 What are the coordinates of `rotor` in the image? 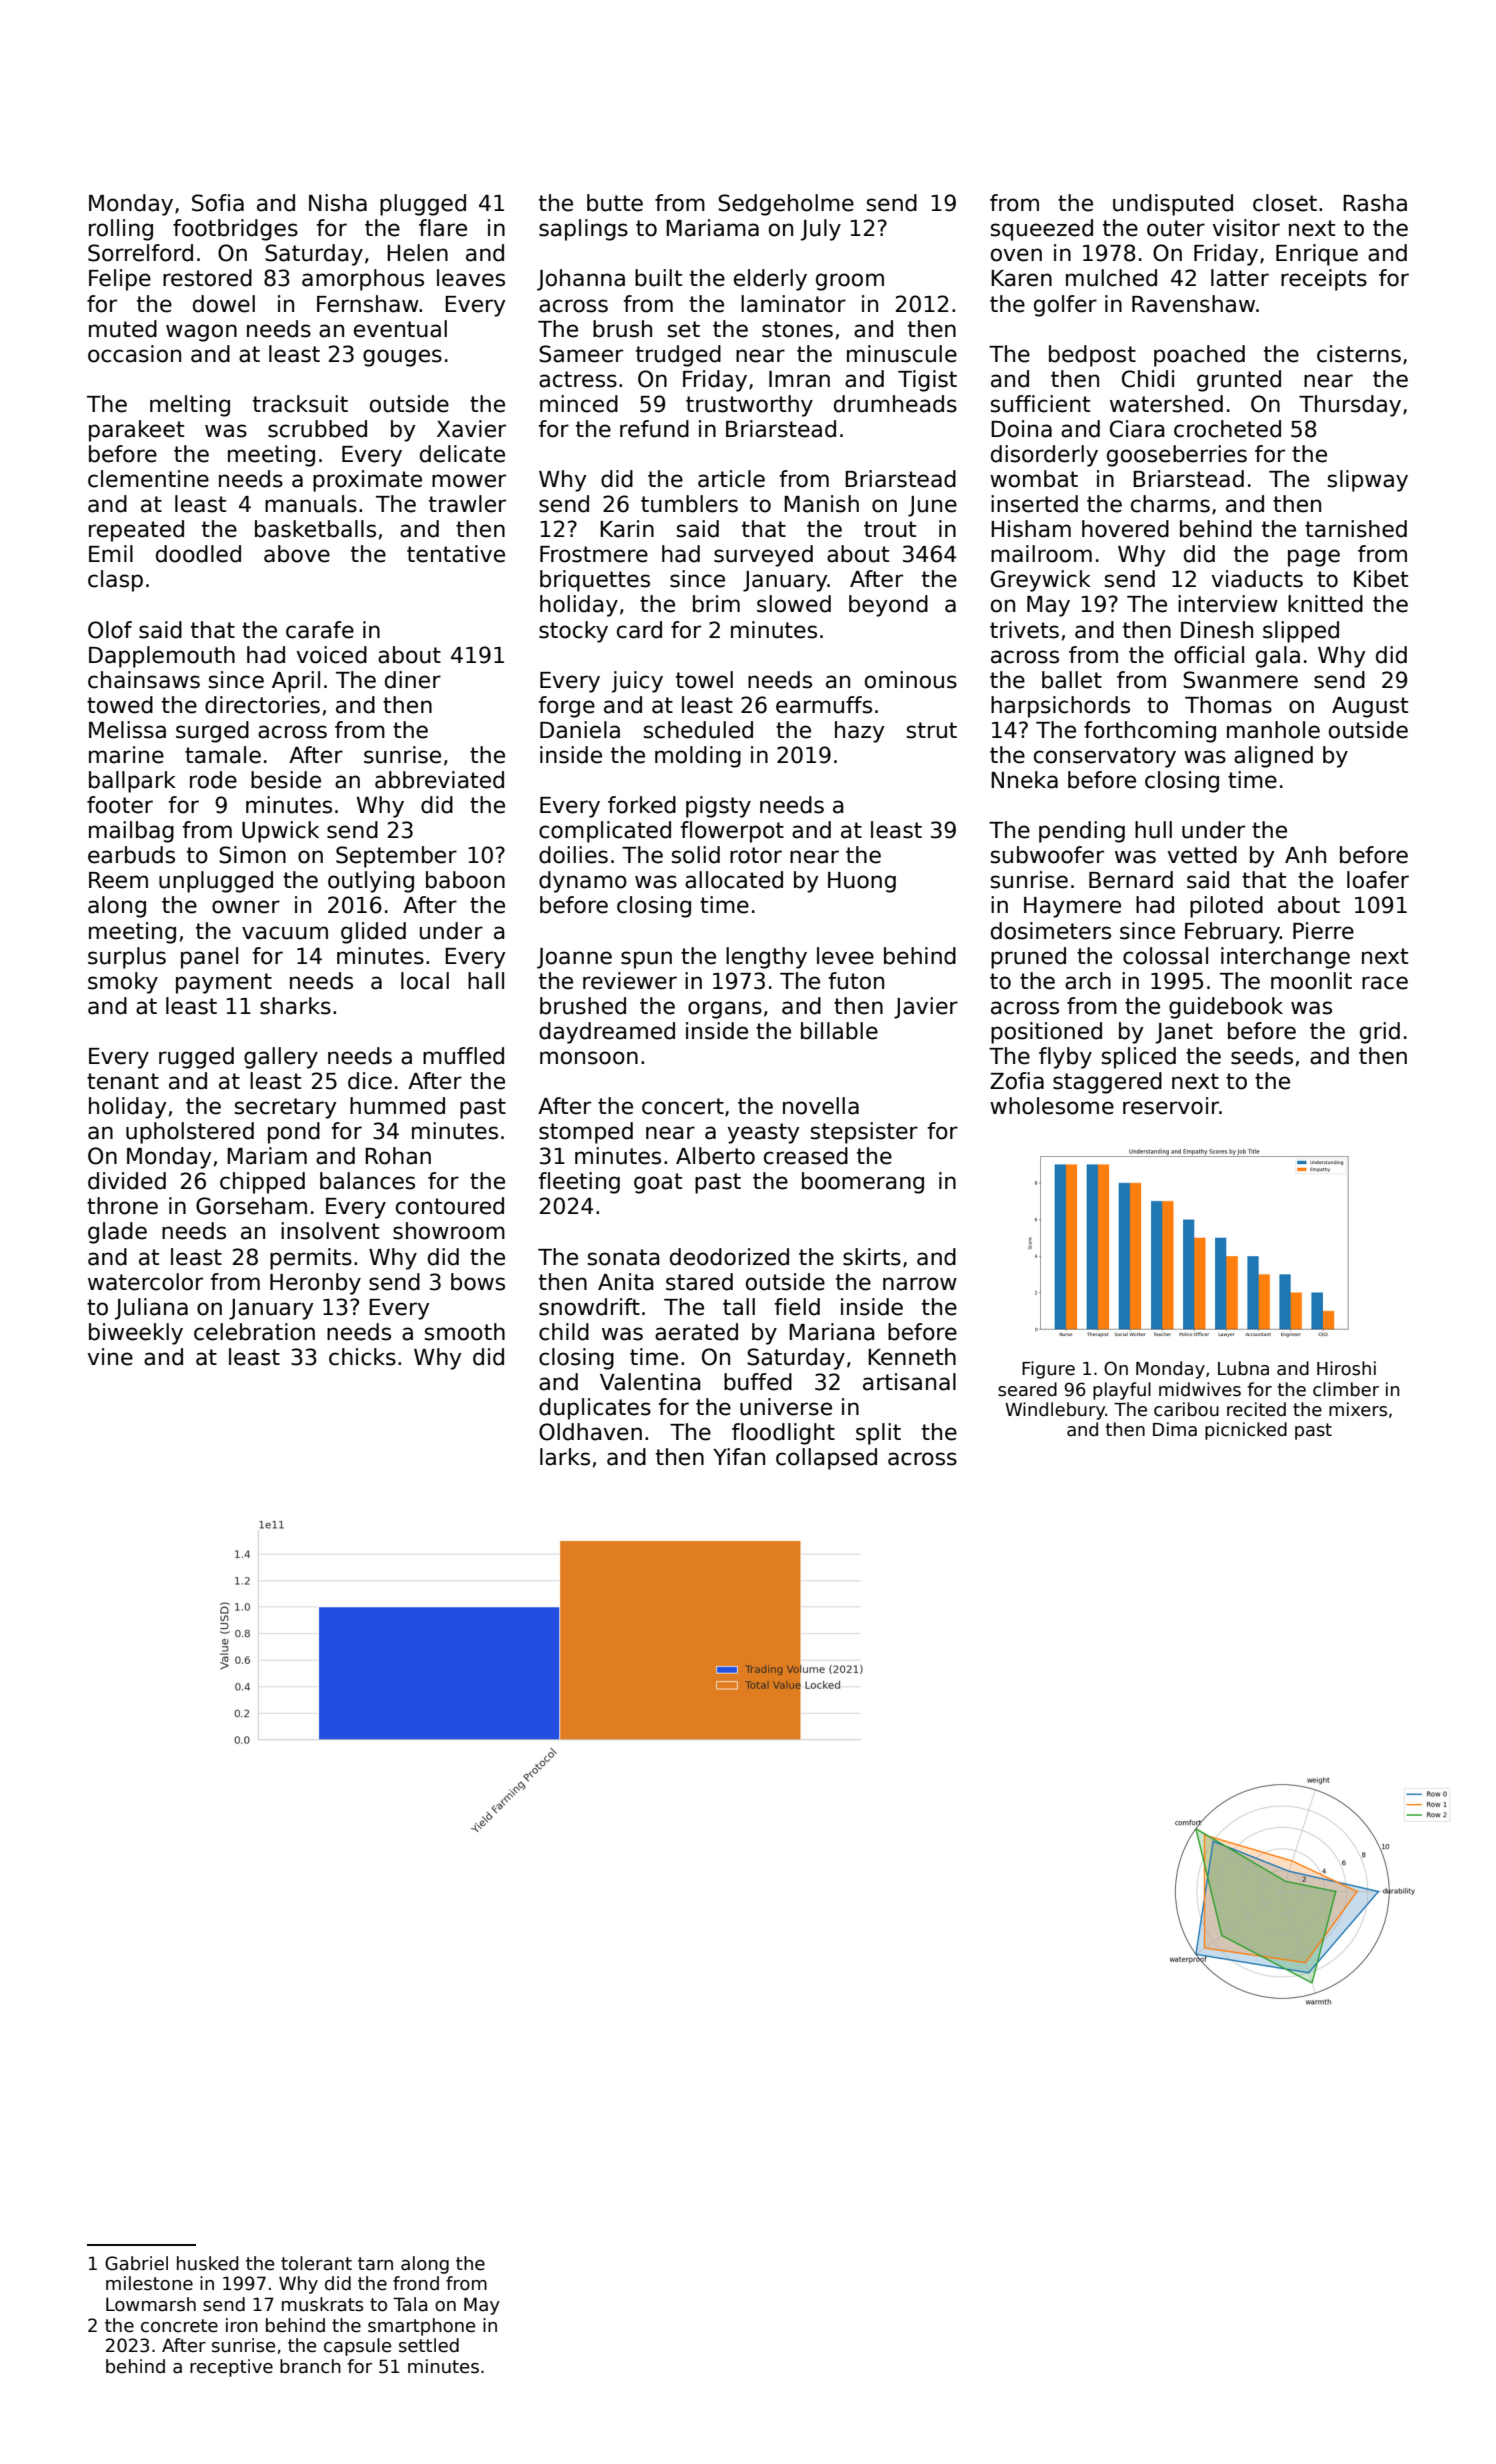 It's located at (756, 855).
